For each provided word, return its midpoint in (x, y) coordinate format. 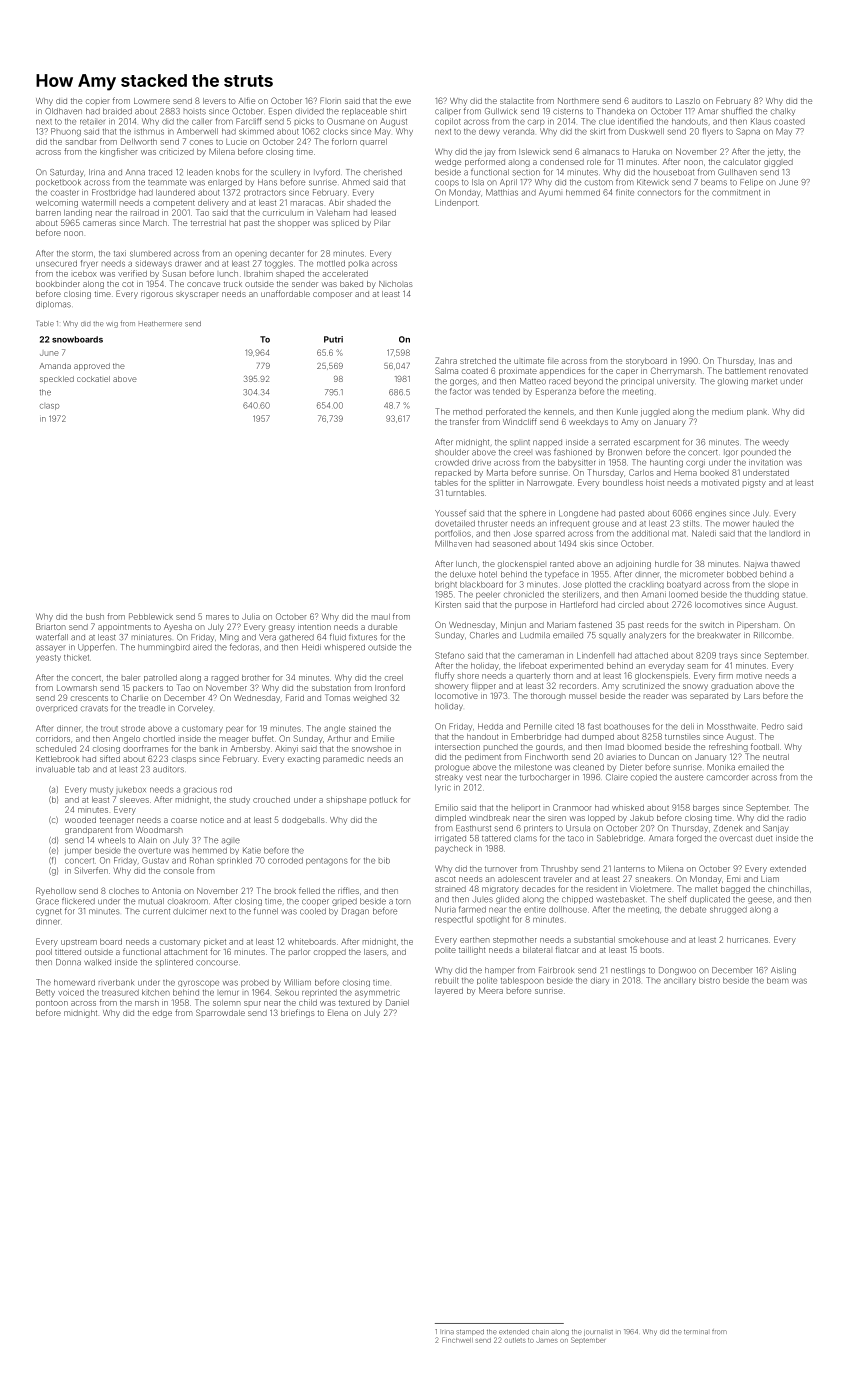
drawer (188, 263)
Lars (752, 696)
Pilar (382, 222)
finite (625, 192)
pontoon (52, 1003)
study (240, 801)
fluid (338, 637)
